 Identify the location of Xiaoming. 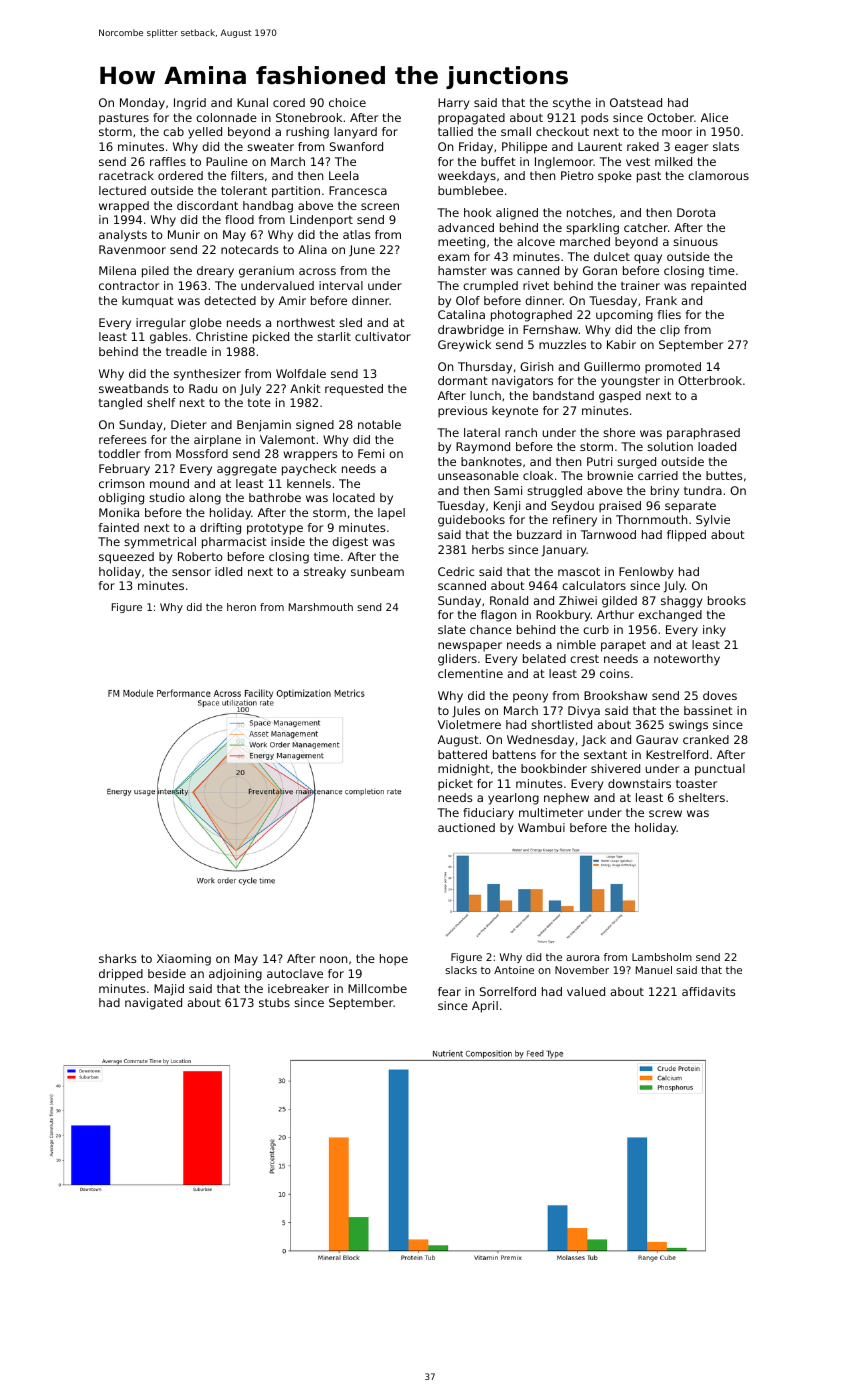
(184, 960).
